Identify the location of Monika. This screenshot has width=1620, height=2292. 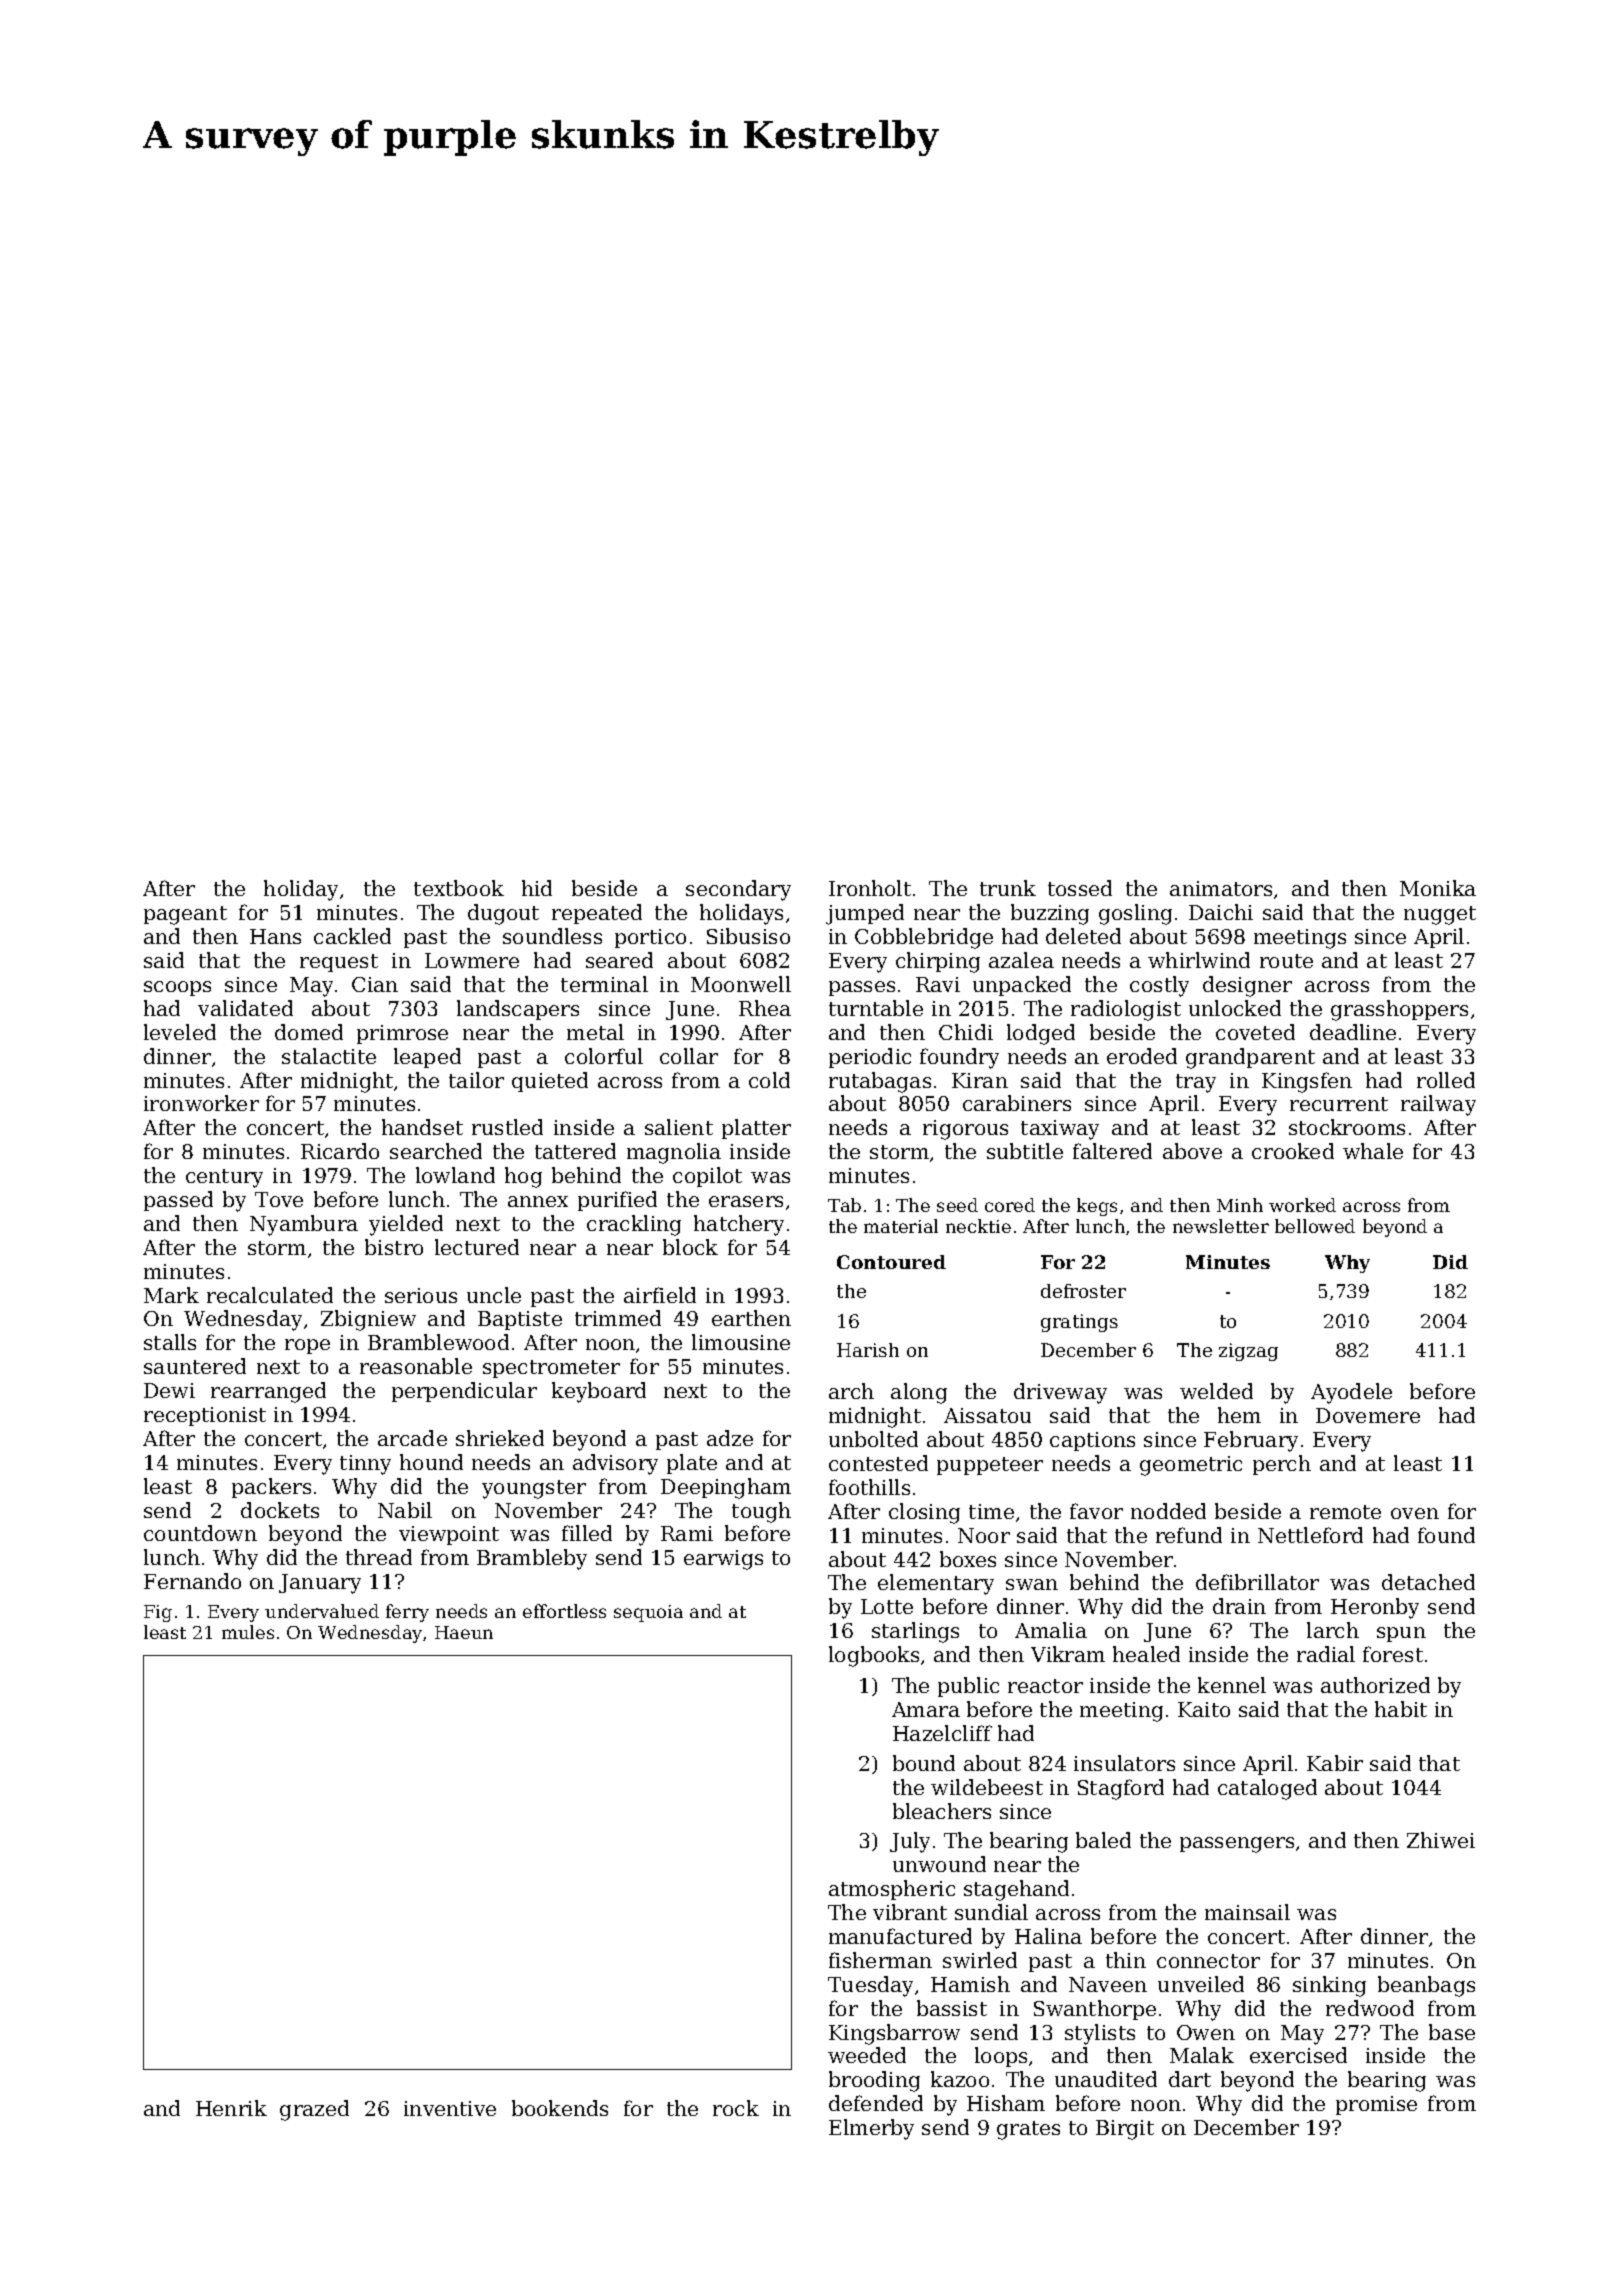
(1438, 888).
